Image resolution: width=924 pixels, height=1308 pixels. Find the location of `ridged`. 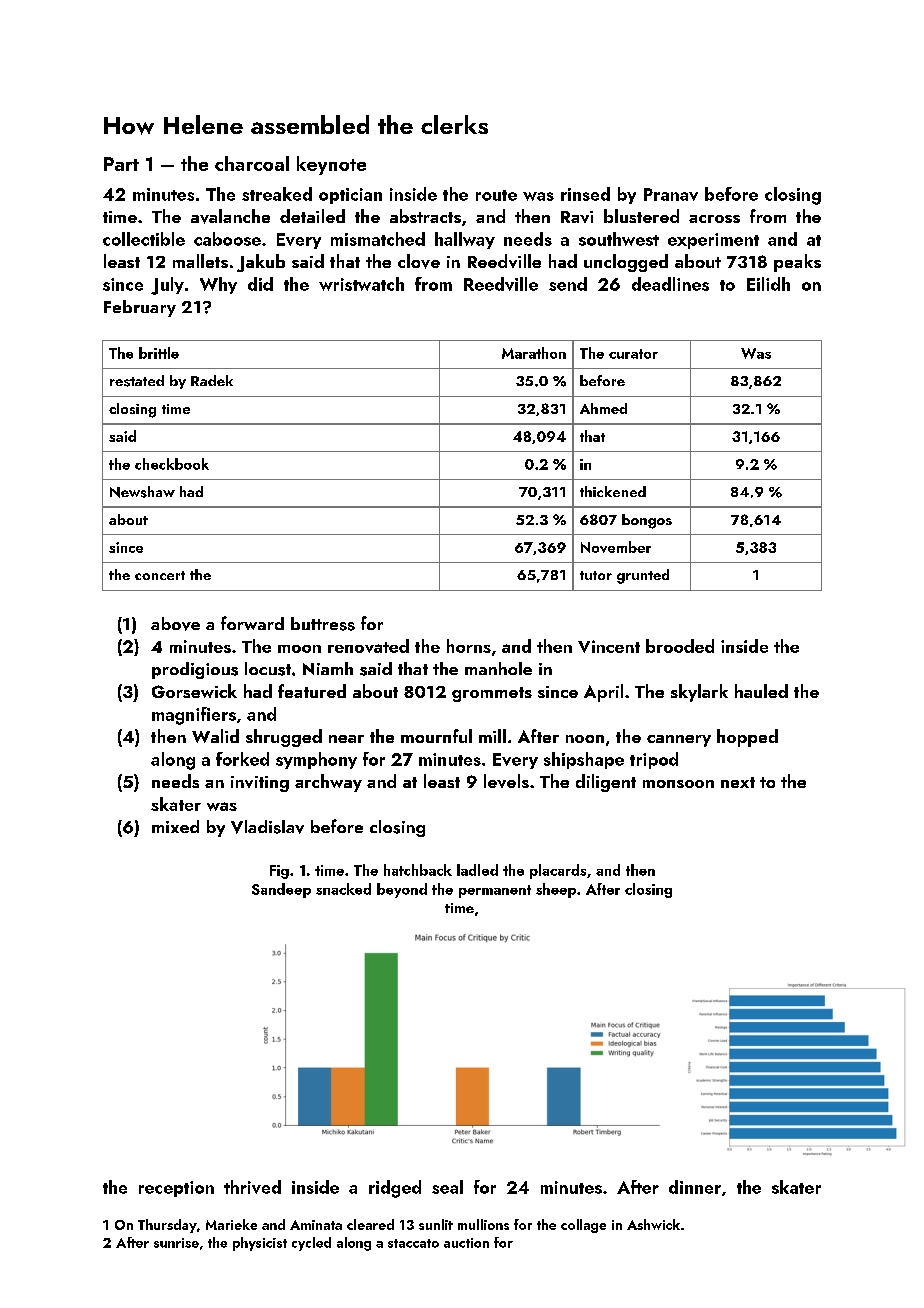

ridged is located at coordinates (395, 1189).
